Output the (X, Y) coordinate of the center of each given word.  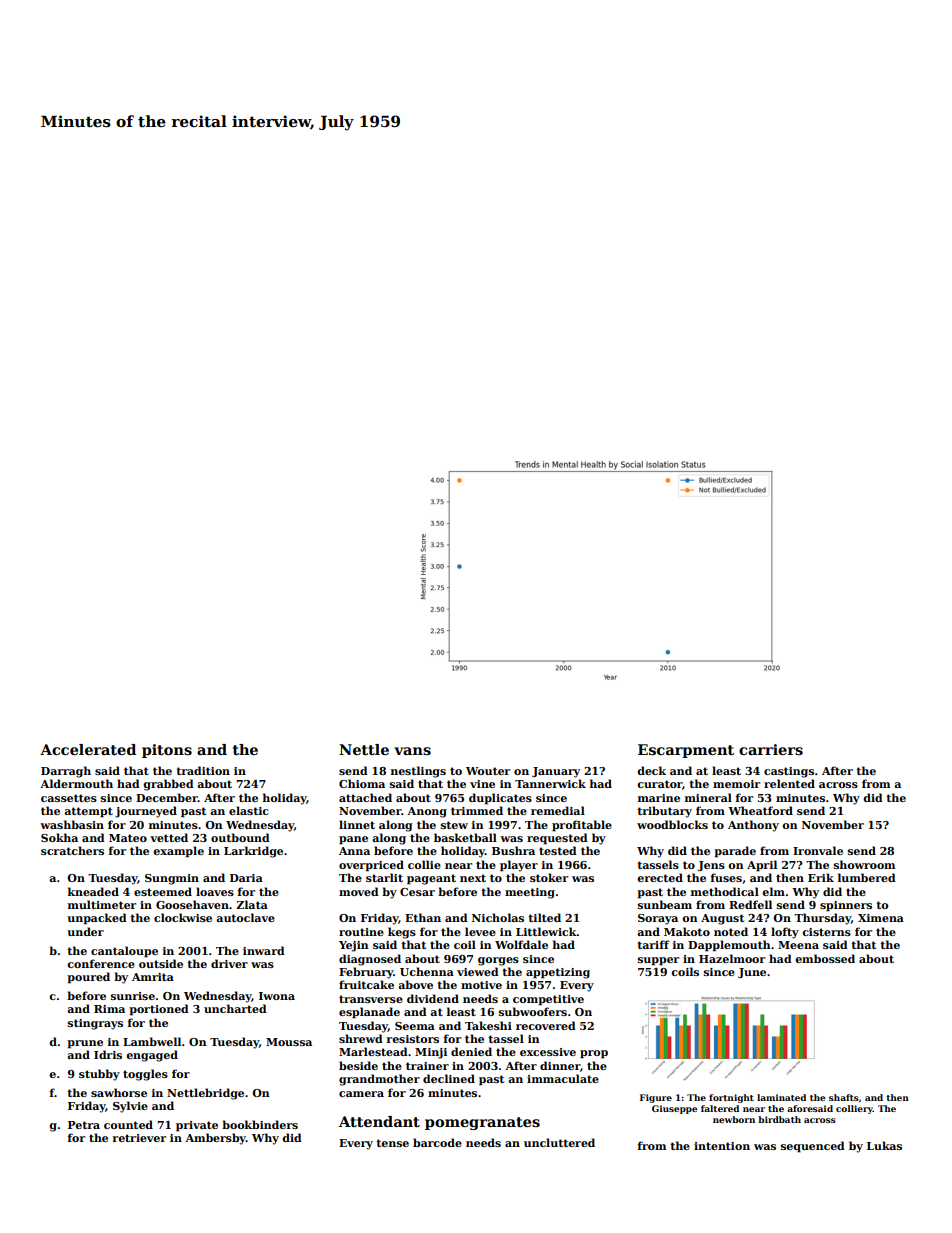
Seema (415, 1026)
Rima (109, 1009)
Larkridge (253, 852)
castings (789, 772)
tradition (203, 770)
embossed (825, 958)
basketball (465, 837)
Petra (84, 1125)
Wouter (488, 771)
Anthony (753, 826)
